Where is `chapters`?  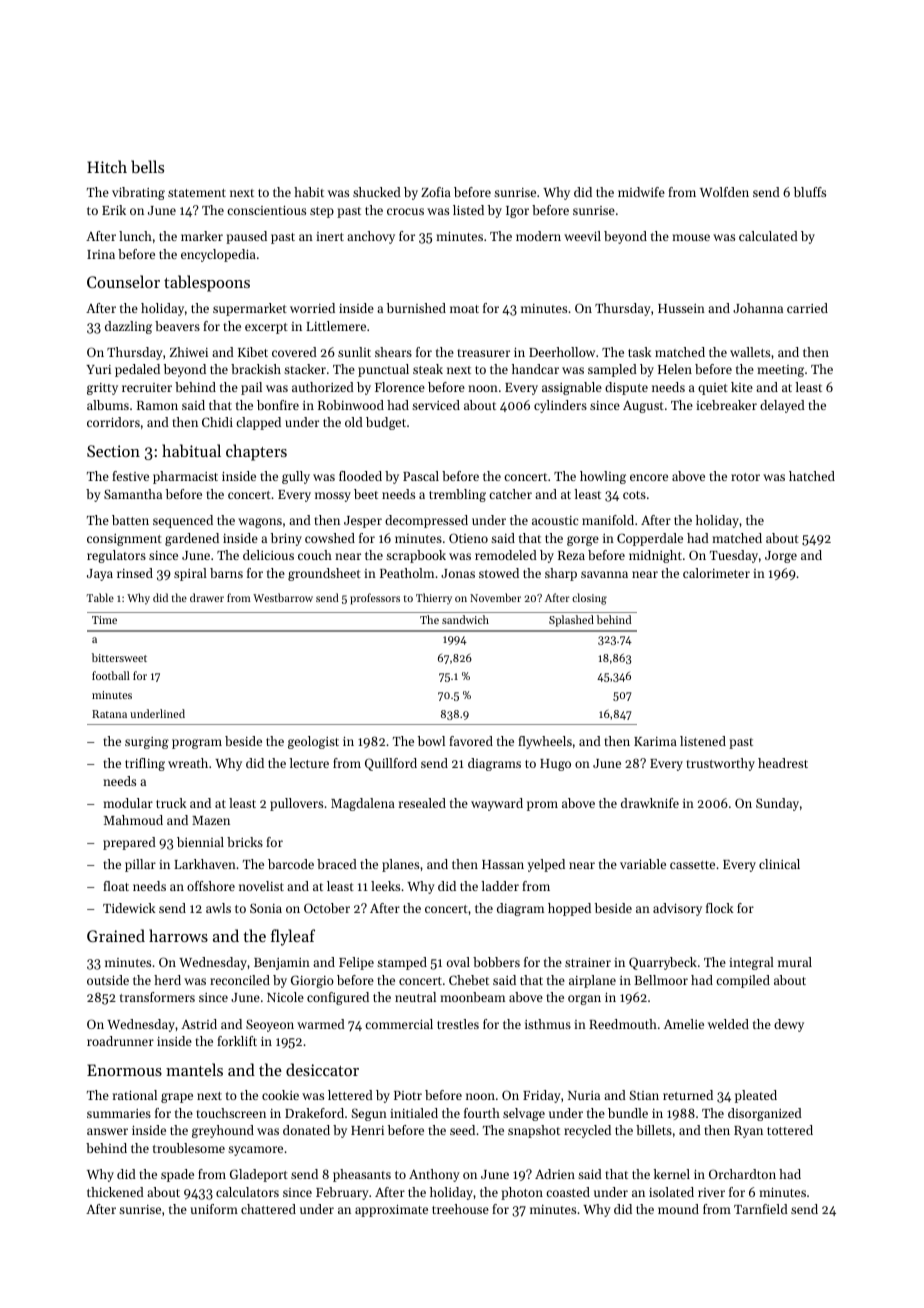 chapters is located at coordinates (256, 452).
